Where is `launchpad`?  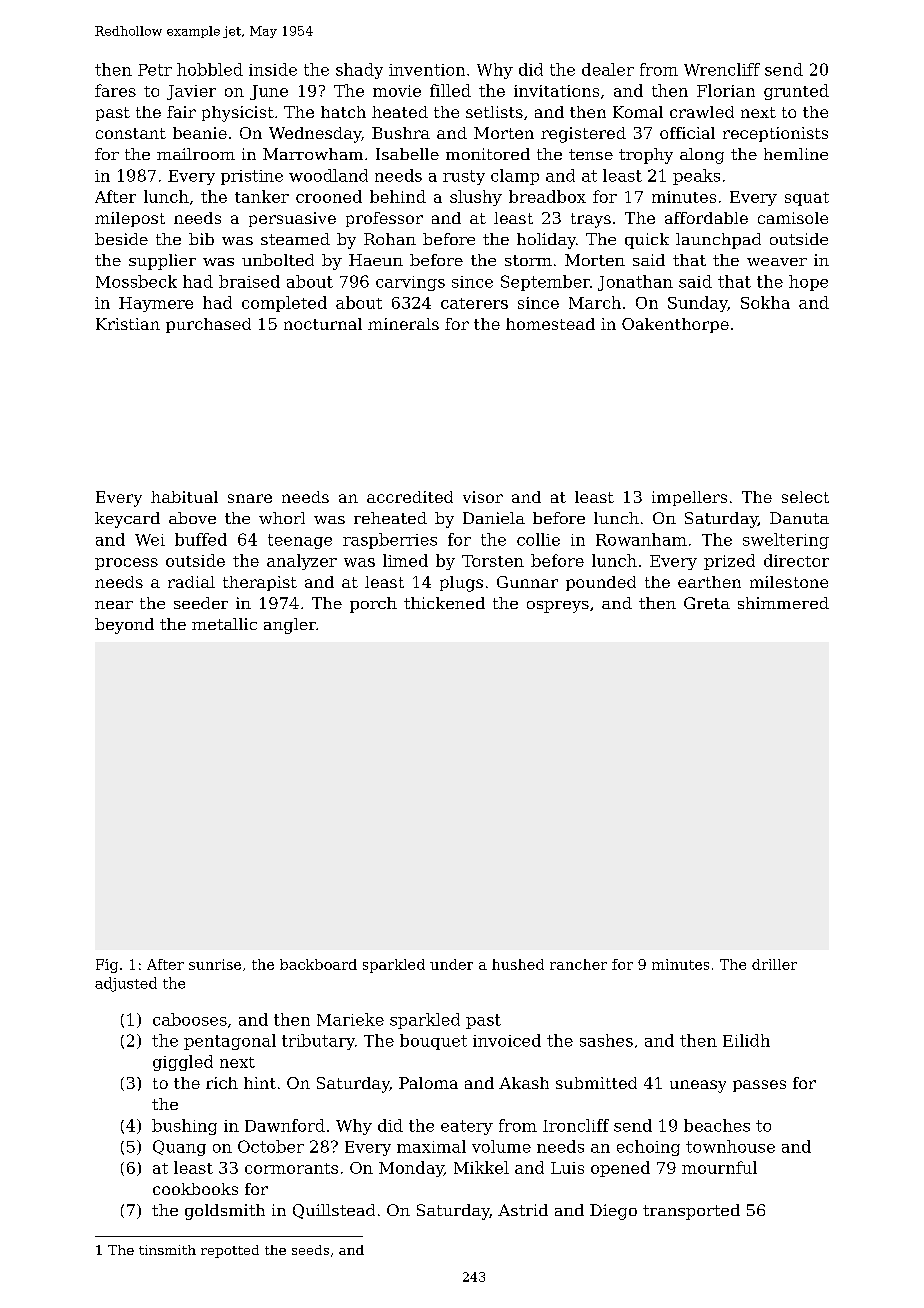 launchpad is located at coordinates (718, 241).
